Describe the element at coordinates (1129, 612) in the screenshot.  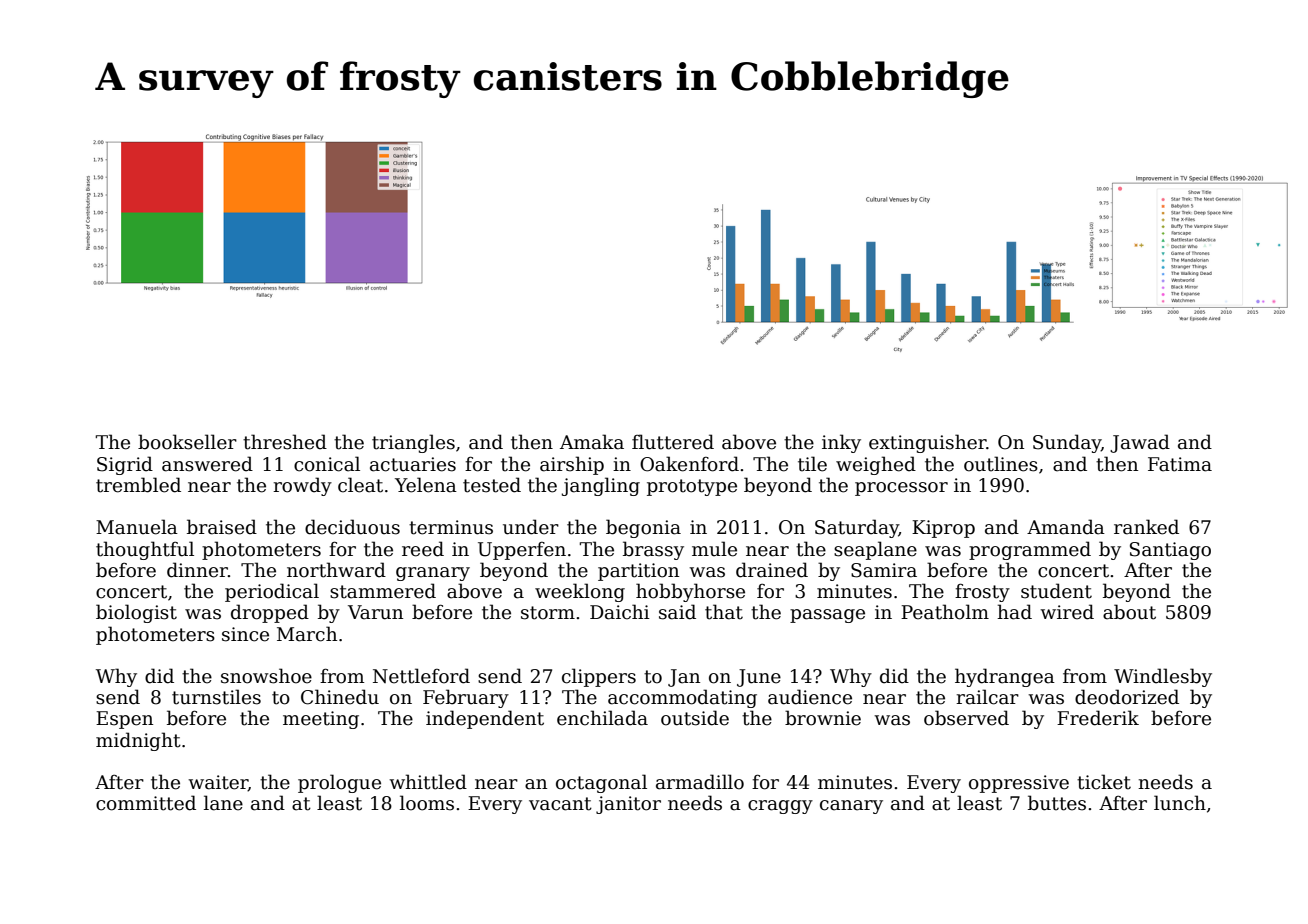
I see `about` at that location.
